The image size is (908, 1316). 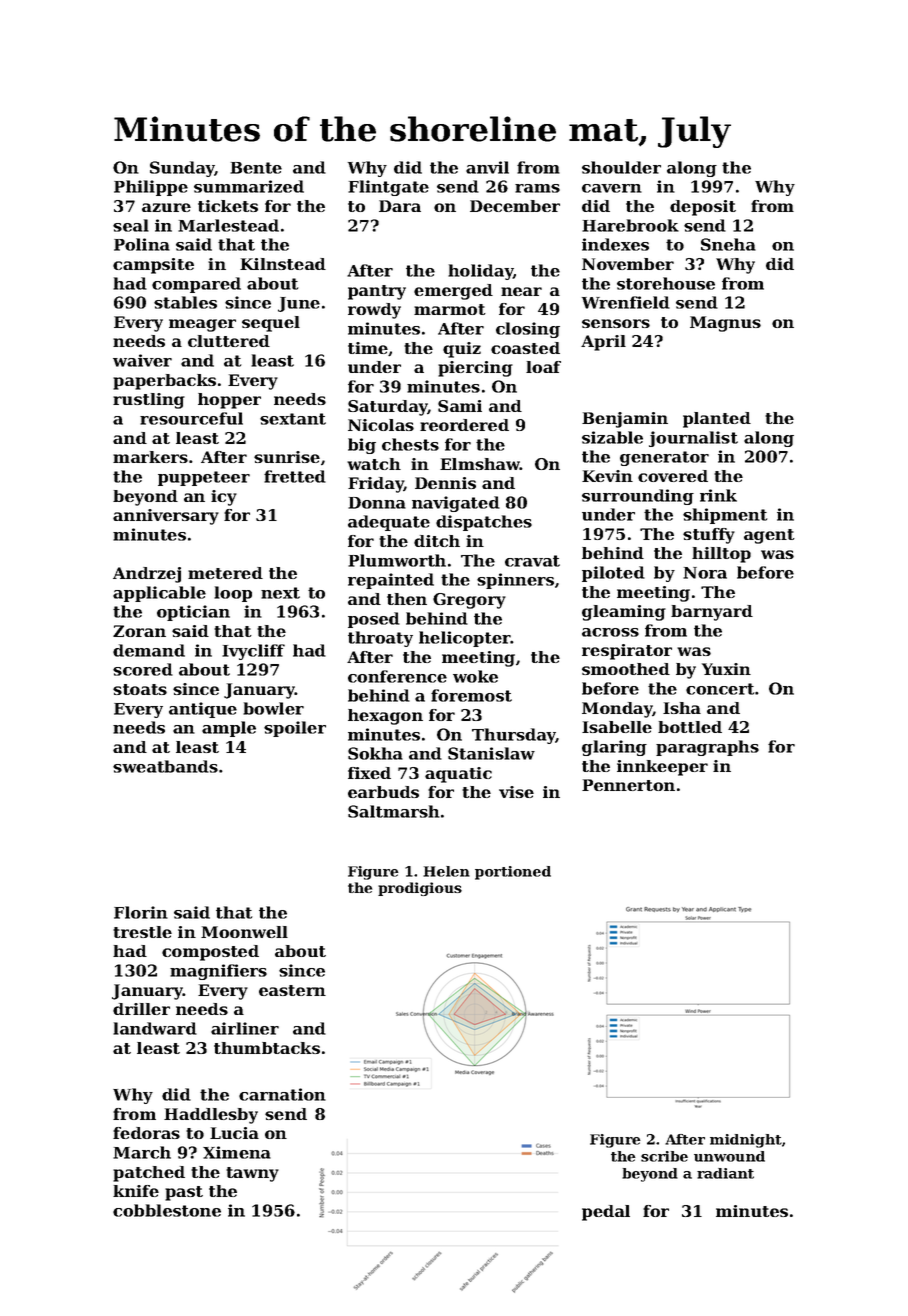 I want to click on seal, so click(x=131, y=225).
